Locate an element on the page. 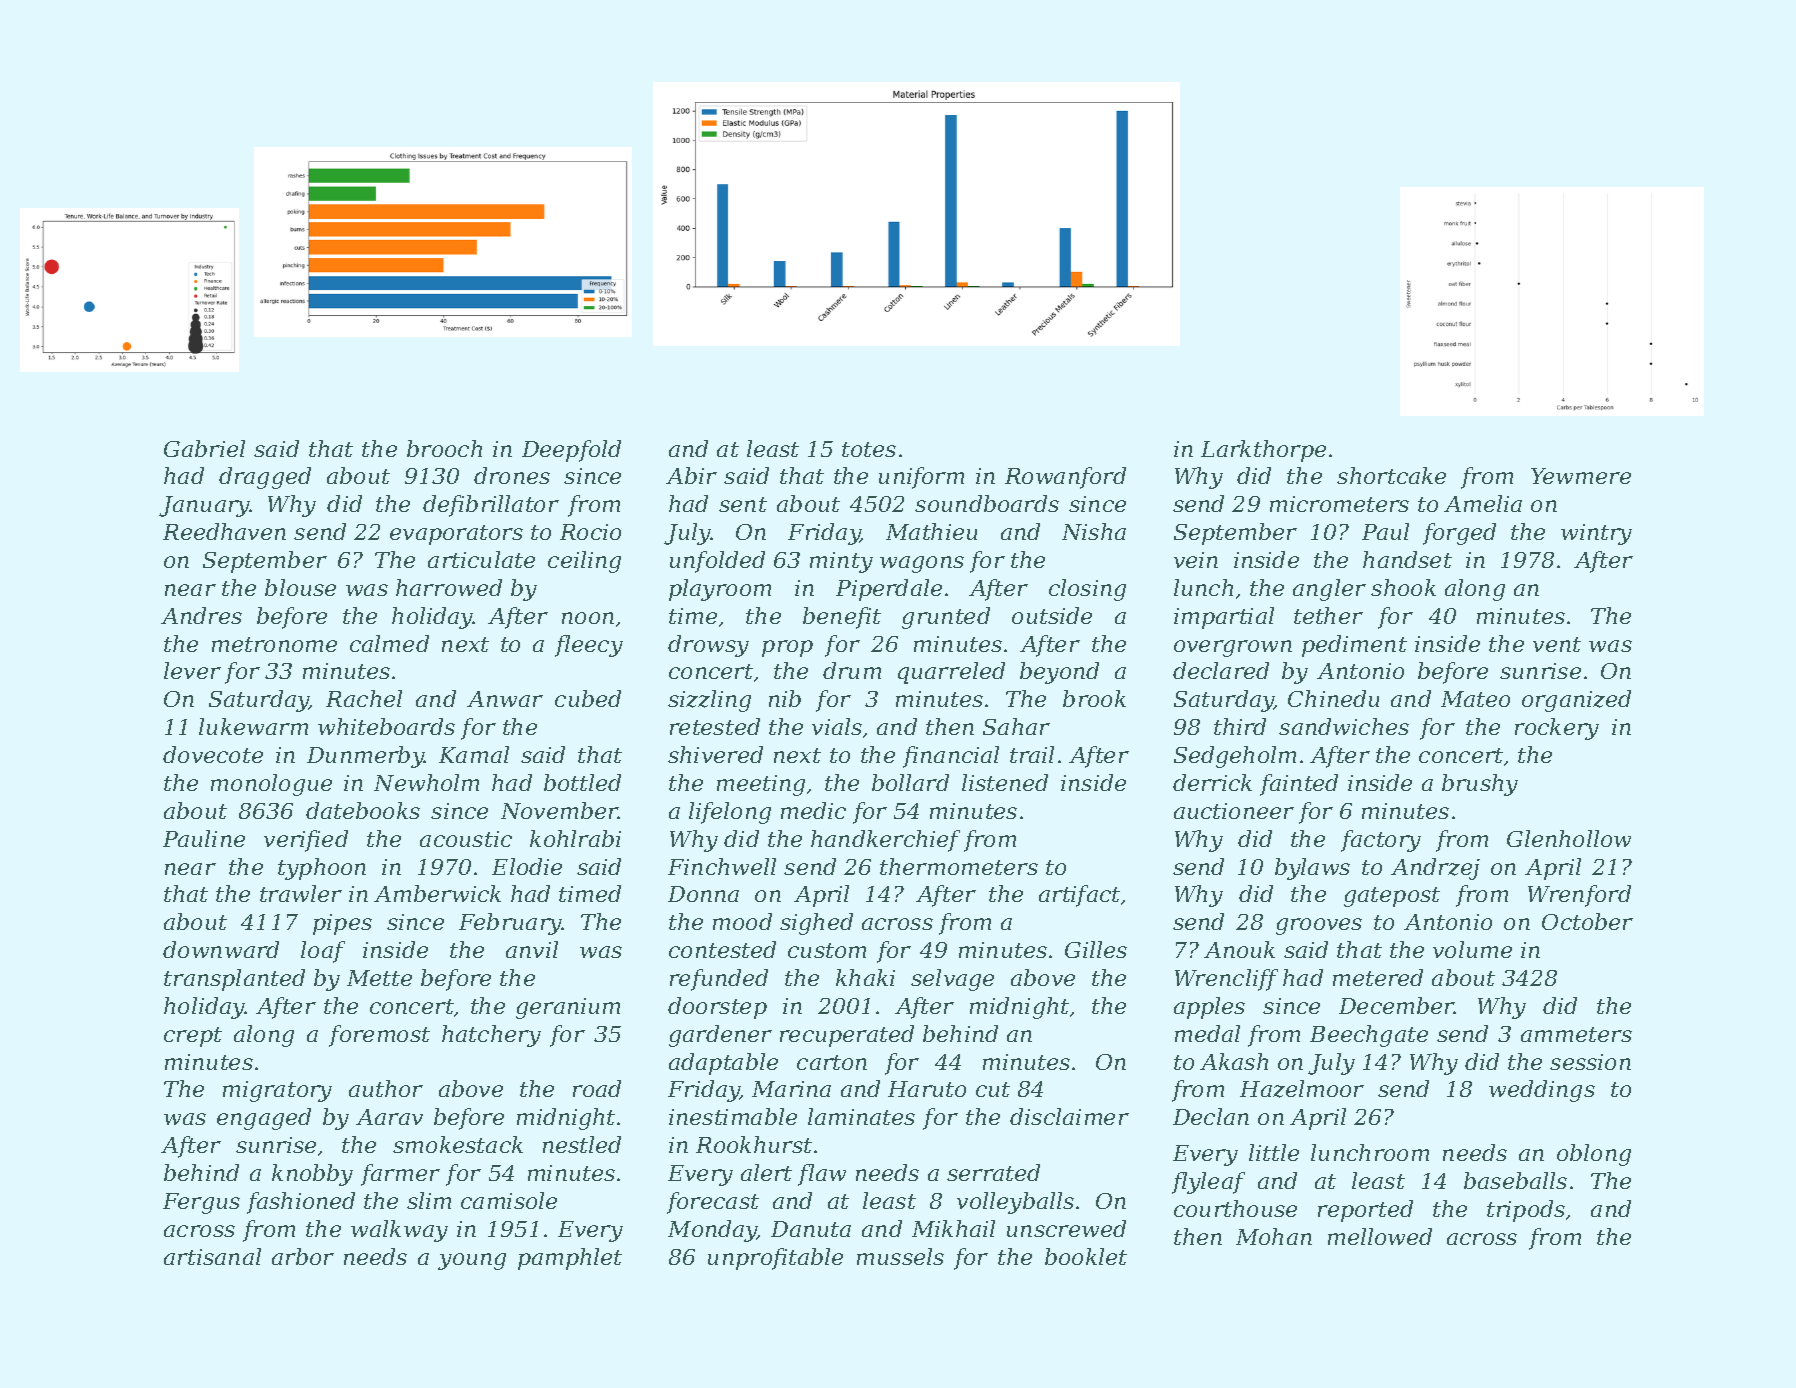 The height and width of the page is (1388, 1796). ammeters is located at coordinates (1576, 1034).
